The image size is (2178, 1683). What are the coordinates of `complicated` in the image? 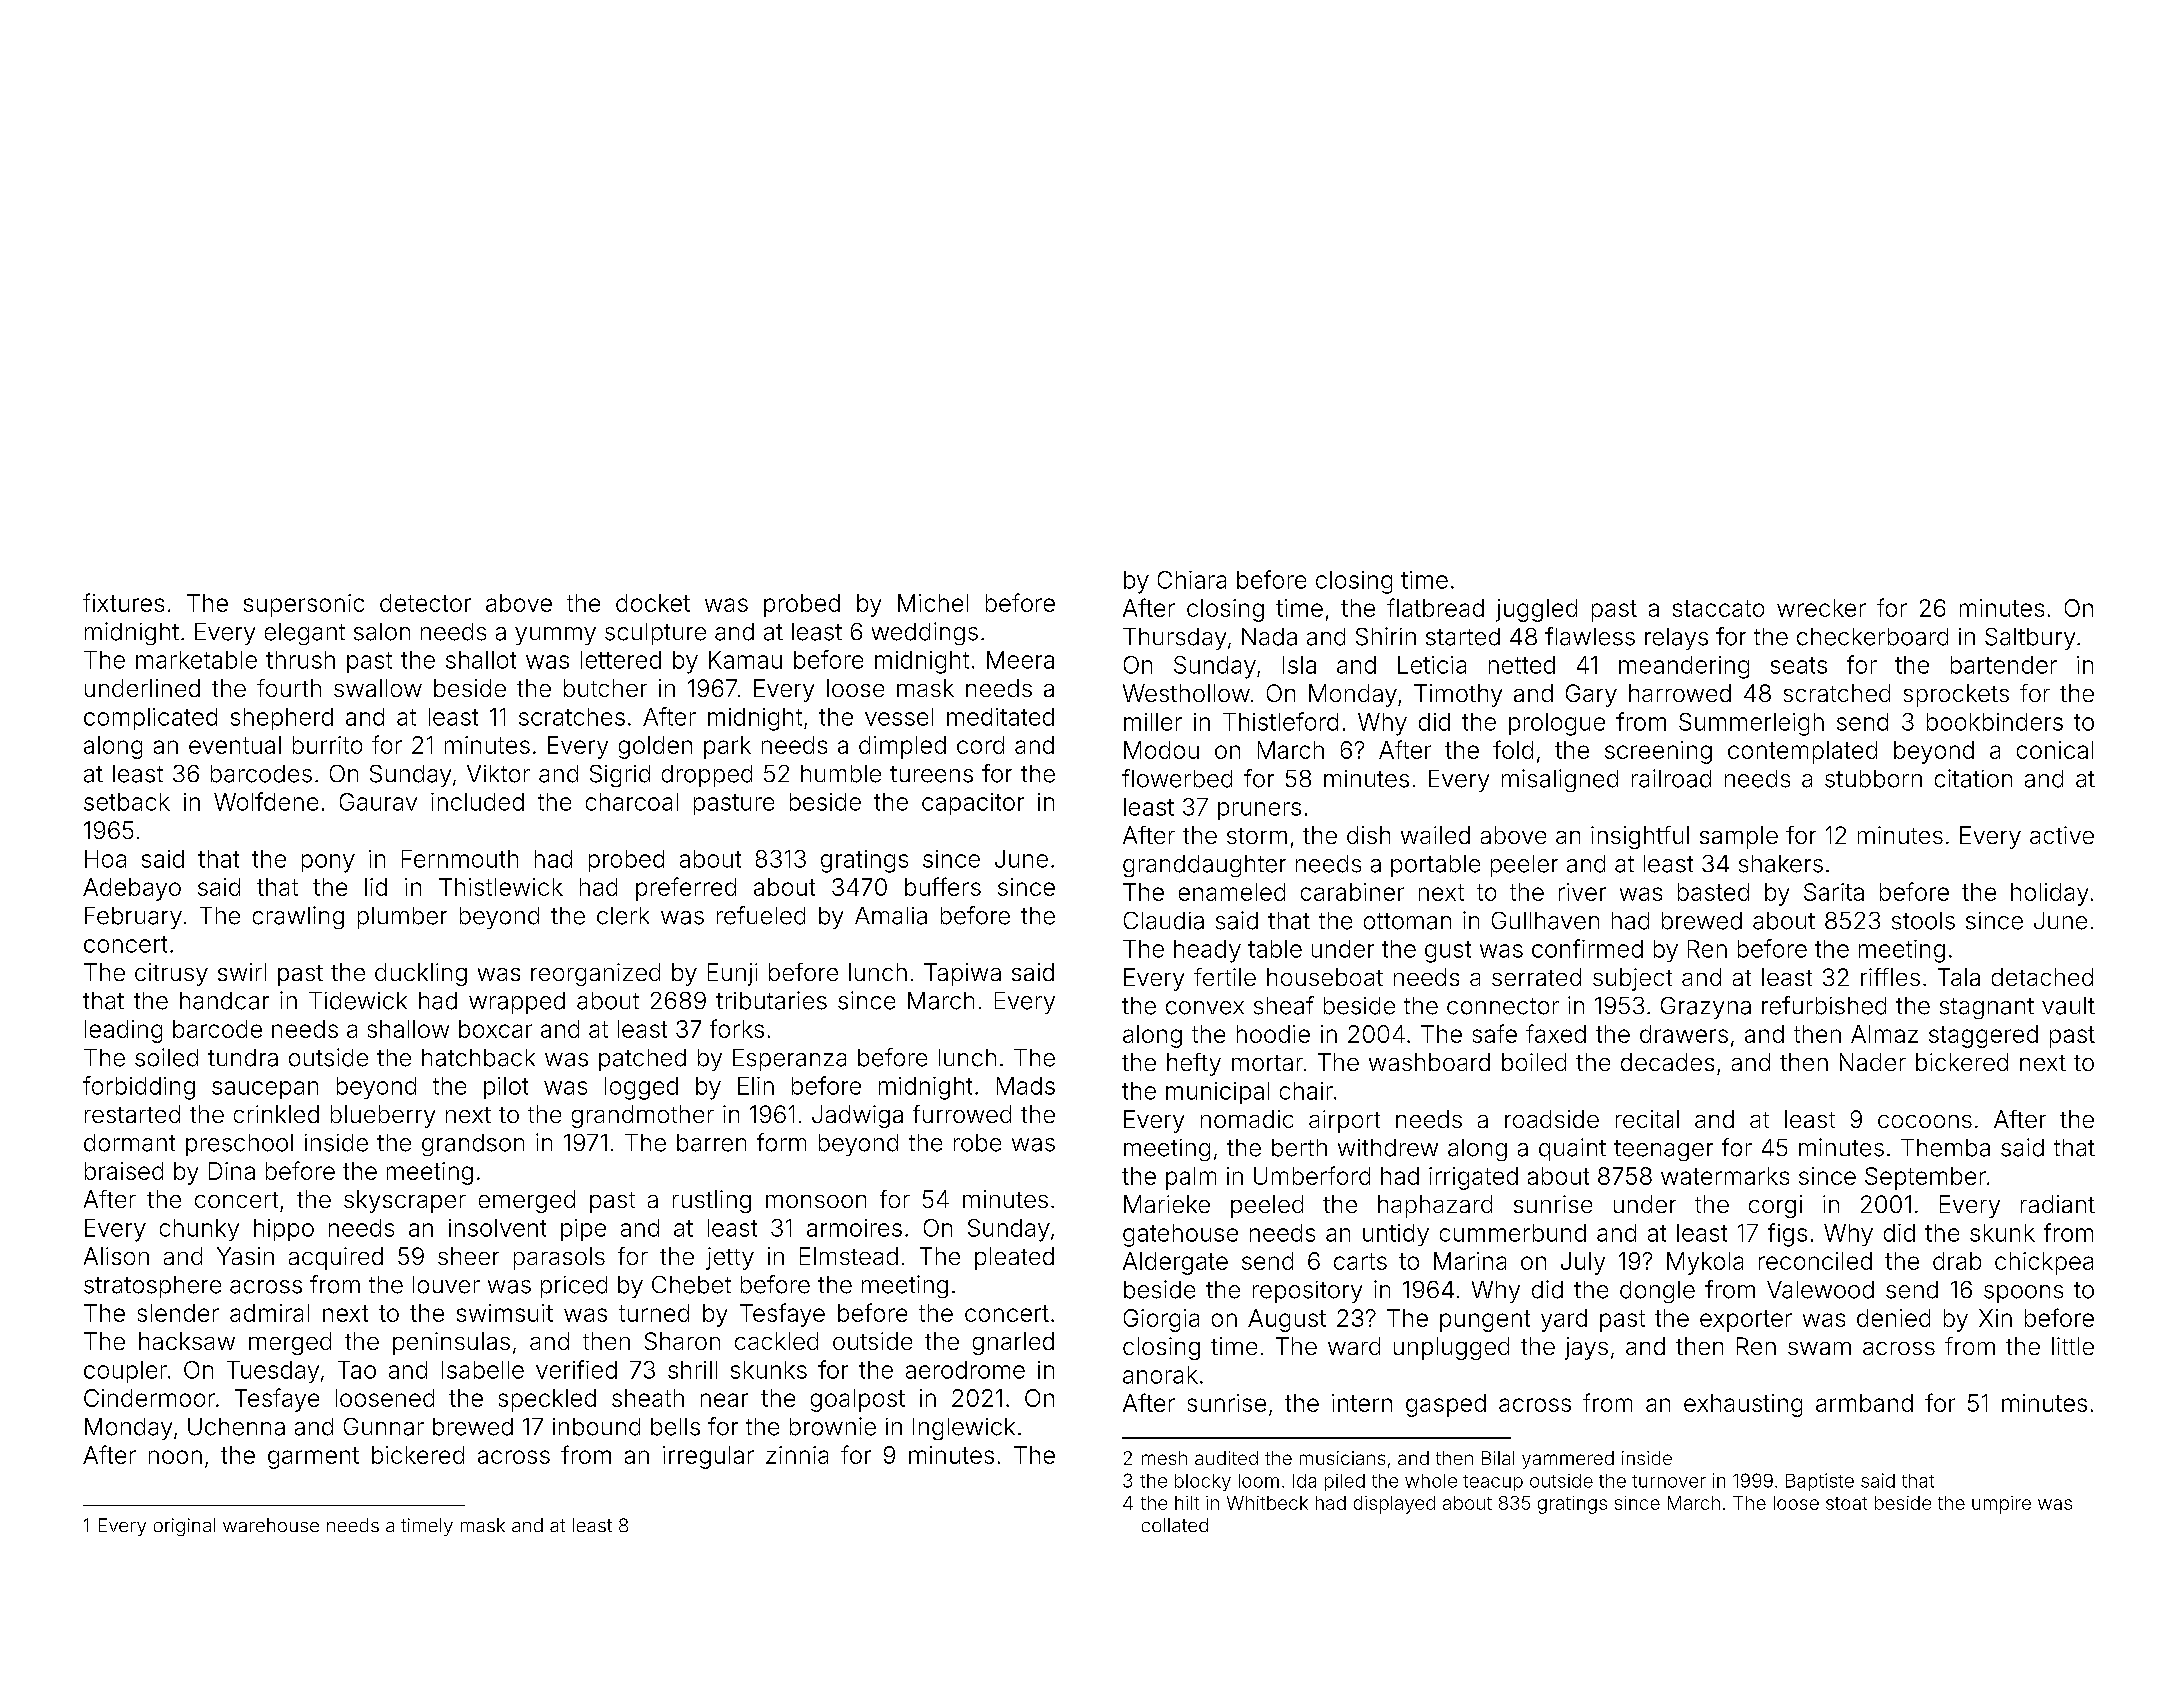 It's located at (150, 719).
